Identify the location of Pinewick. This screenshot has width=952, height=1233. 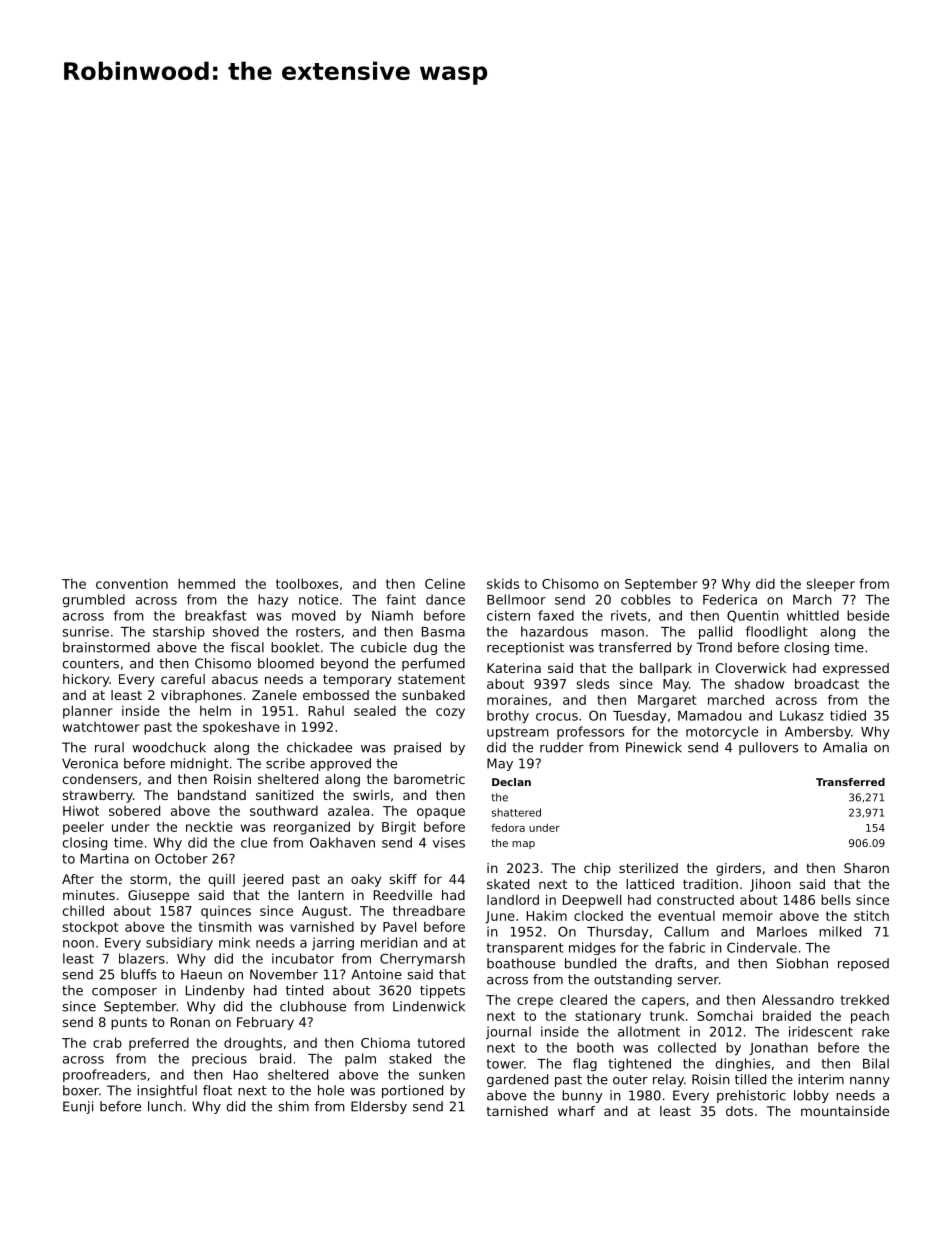
(654, 747).
